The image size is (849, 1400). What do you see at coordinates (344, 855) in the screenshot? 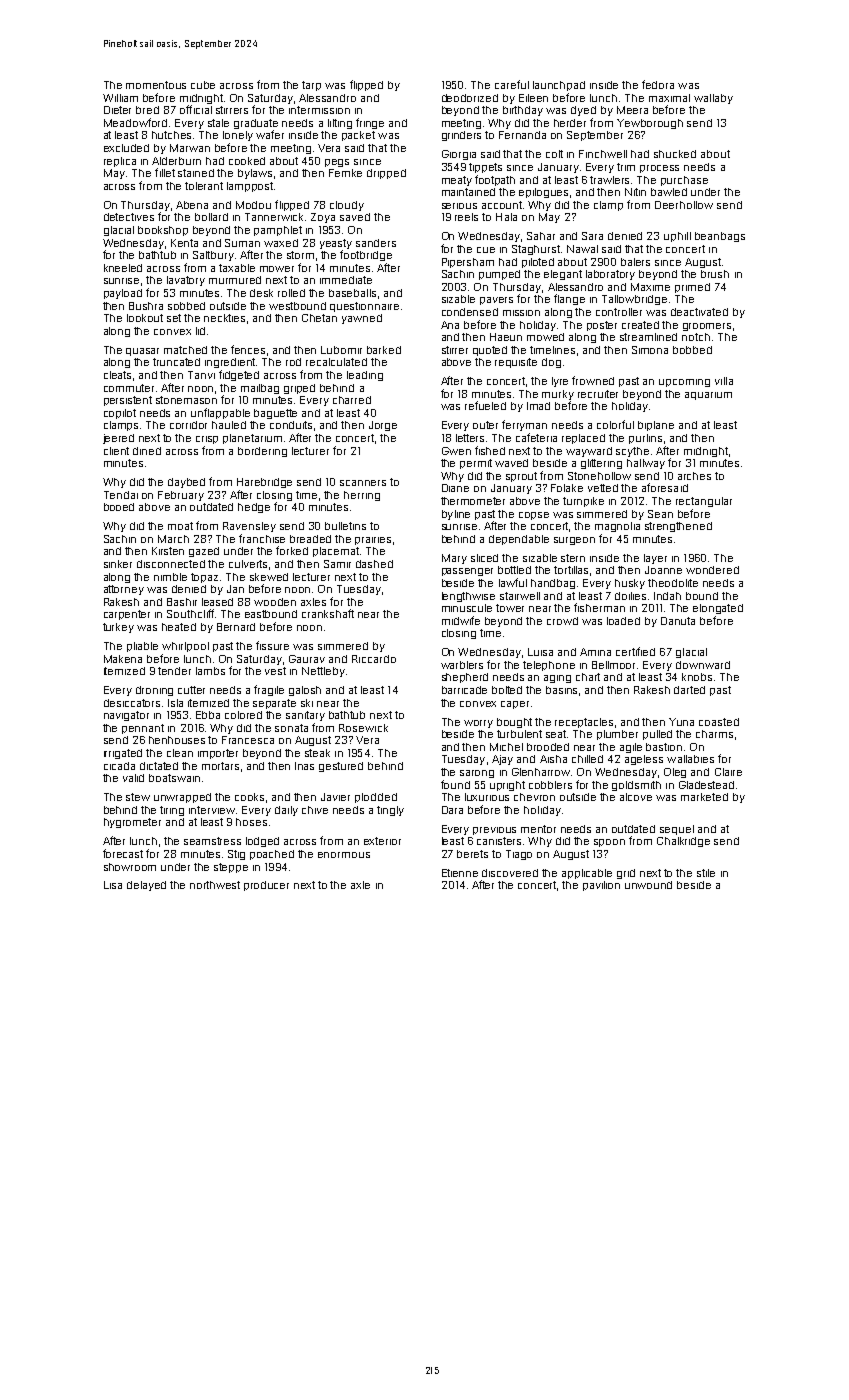
I see `enormous` at bounding box center [344, 855].
